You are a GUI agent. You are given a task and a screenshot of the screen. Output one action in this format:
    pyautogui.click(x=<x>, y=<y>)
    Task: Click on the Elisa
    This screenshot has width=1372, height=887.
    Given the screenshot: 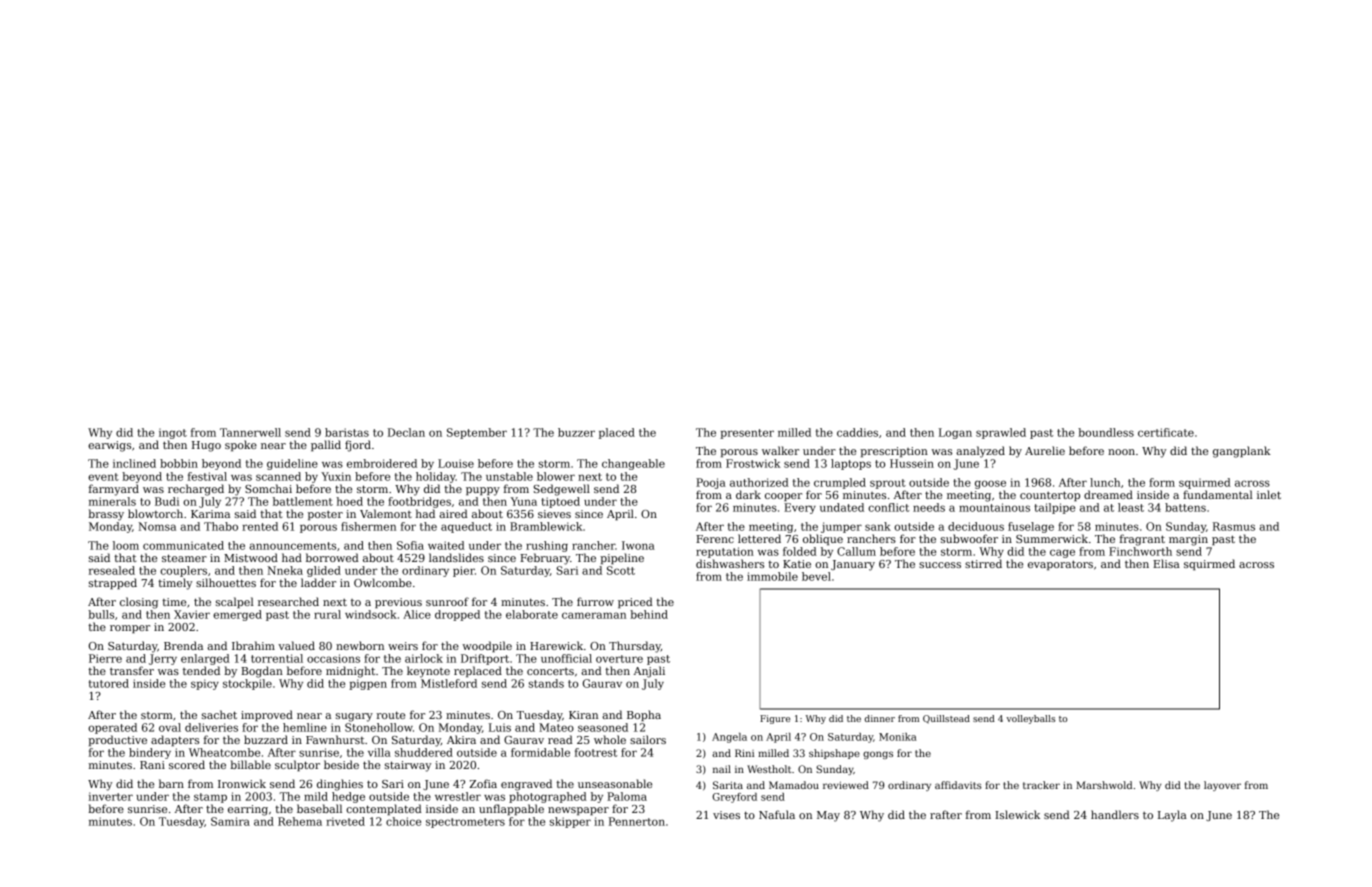 What is the action you would take?
    pyautogui.click(x=1166, y=563)
